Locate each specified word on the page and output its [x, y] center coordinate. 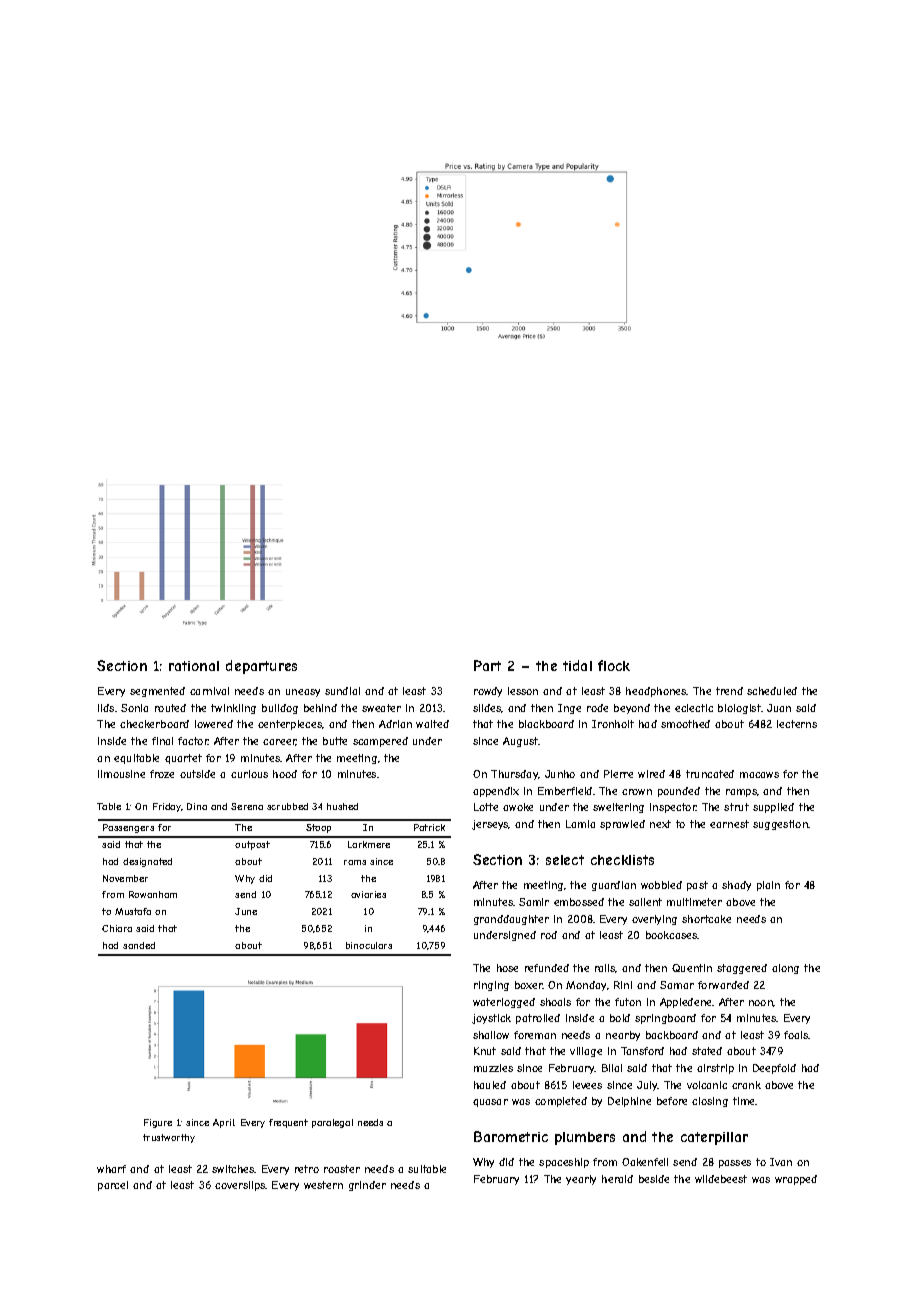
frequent [288, 1123]
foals [796, 1035]
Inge [569, 709]
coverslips [240, 1186]
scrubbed [287, 806]
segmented [157, 692]
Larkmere [369, 844]
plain [768, 886]
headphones [656, 692]
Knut [485, 1051]
